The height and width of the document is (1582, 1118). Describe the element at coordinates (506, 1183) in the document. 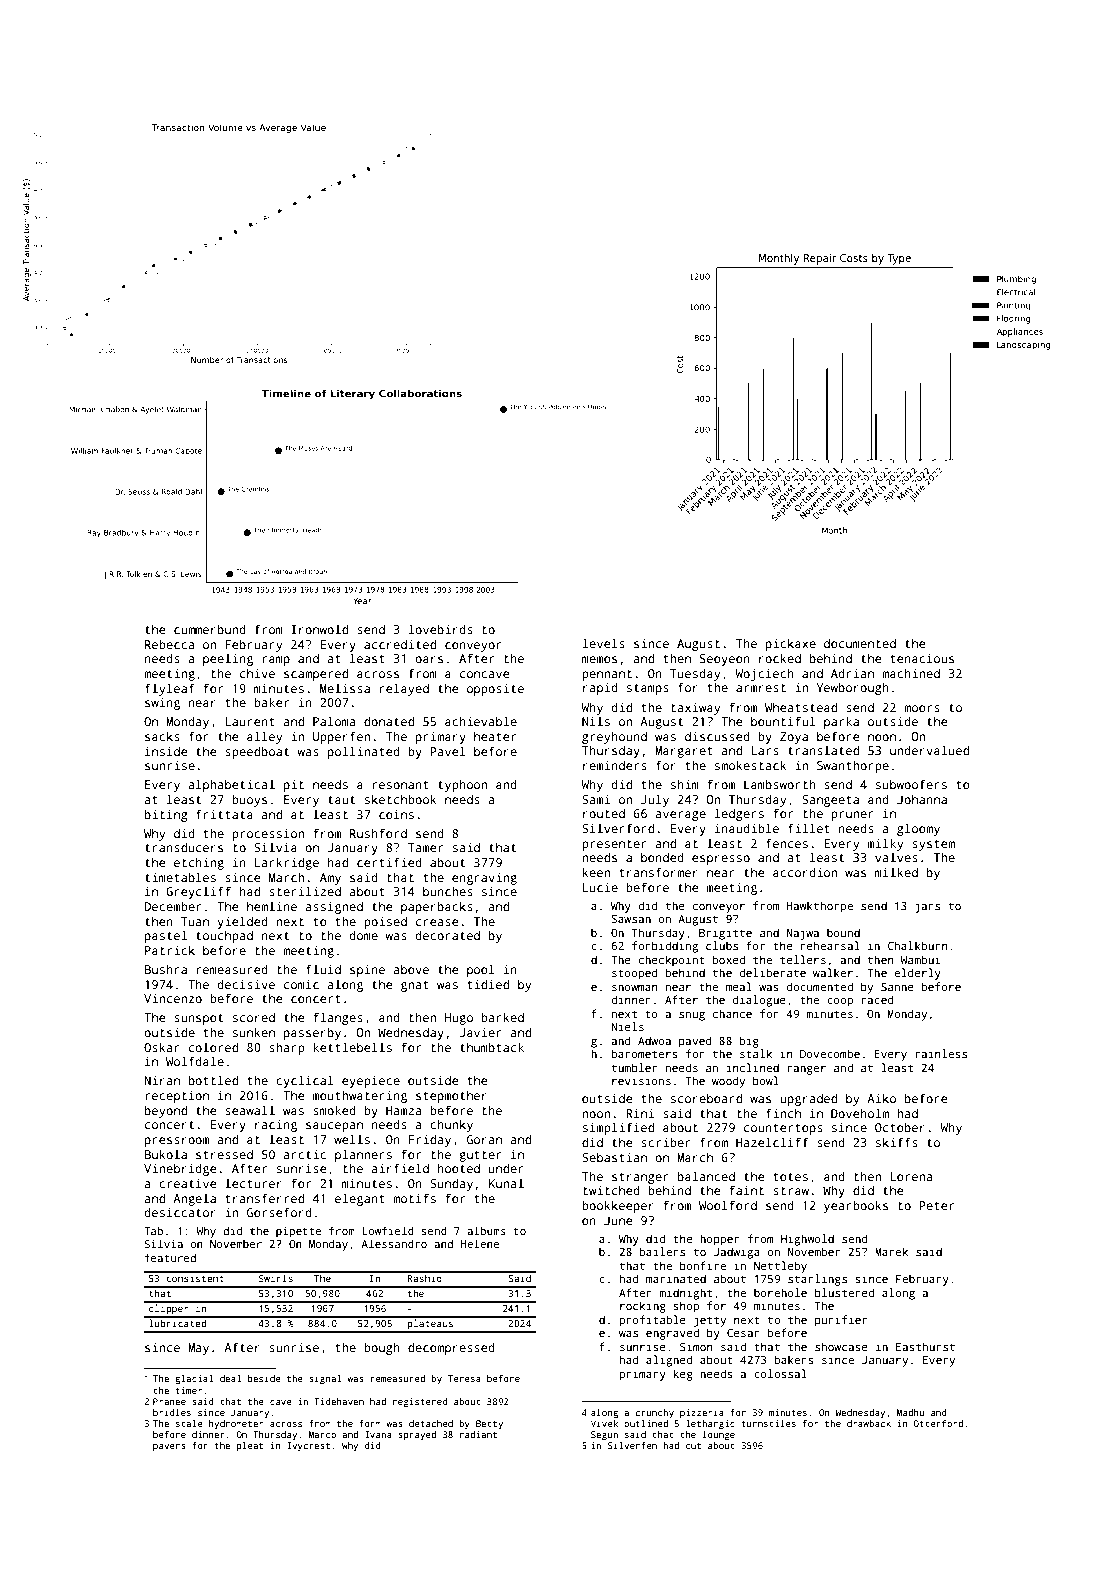

I see `Kunal` at that location.
